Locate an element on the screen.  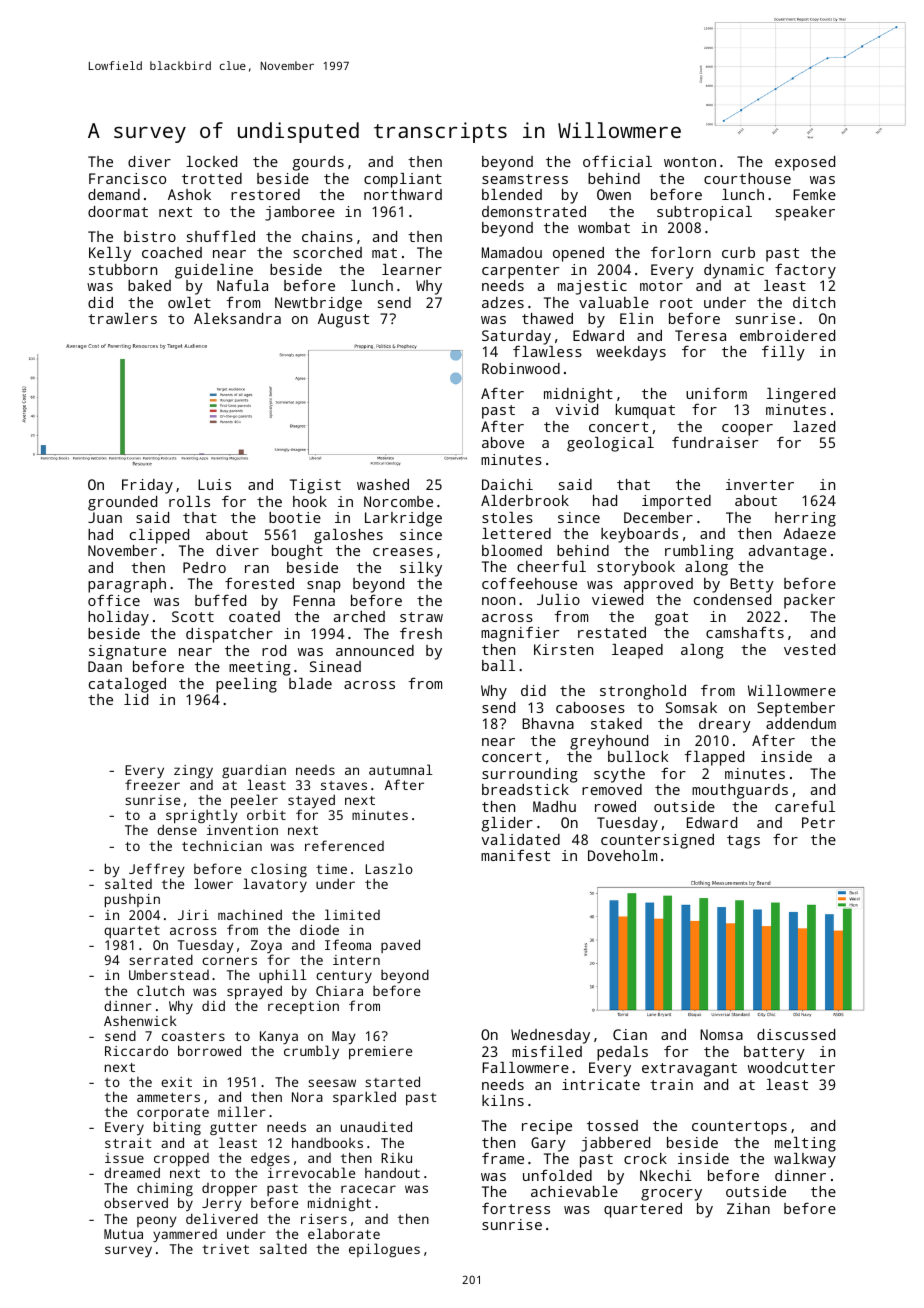
melting is located at coordinates (805, 1144).
